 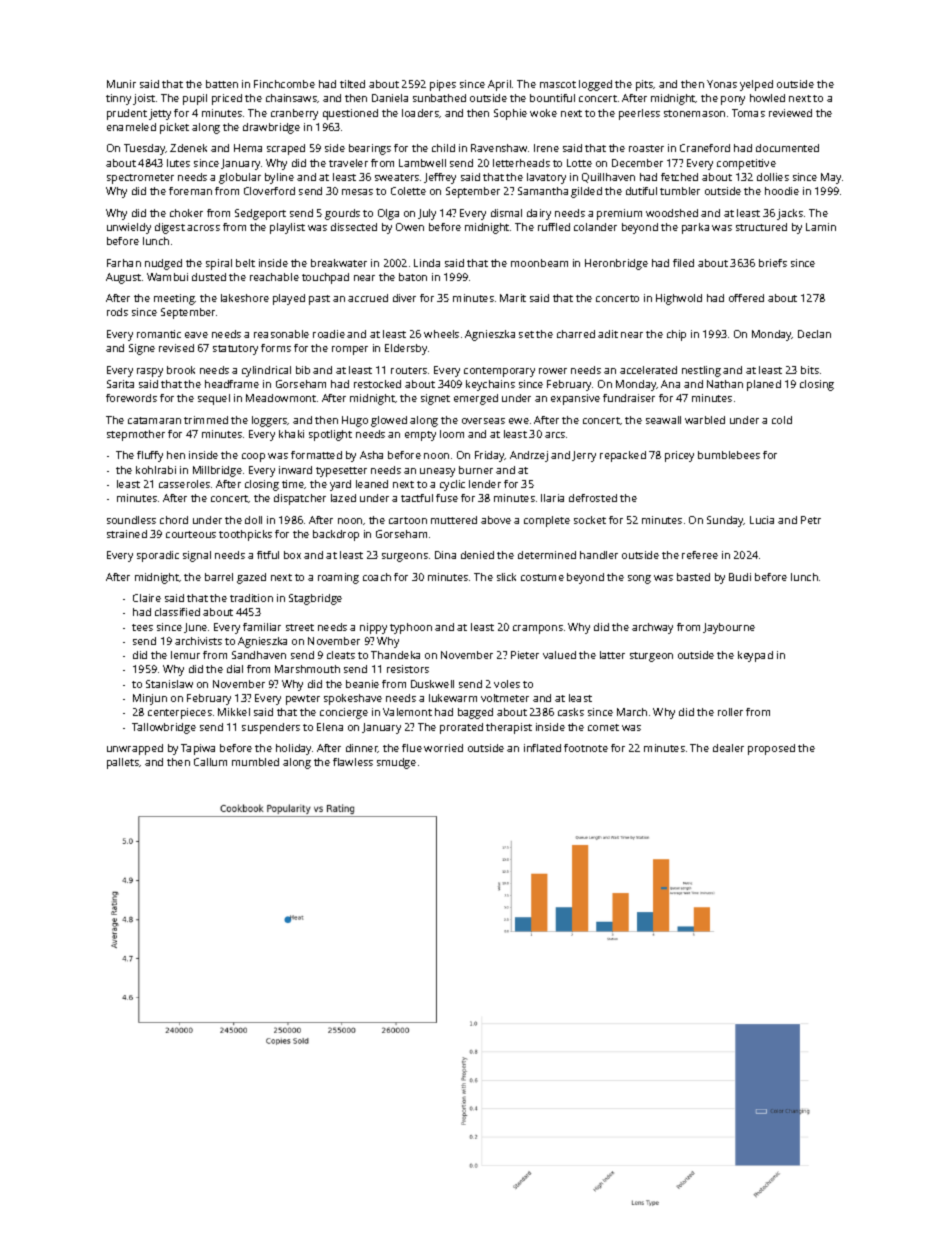 What do you see at coordinates (584, 456) in the document?
I see `Jerry` at bounding box center [584, 456].
